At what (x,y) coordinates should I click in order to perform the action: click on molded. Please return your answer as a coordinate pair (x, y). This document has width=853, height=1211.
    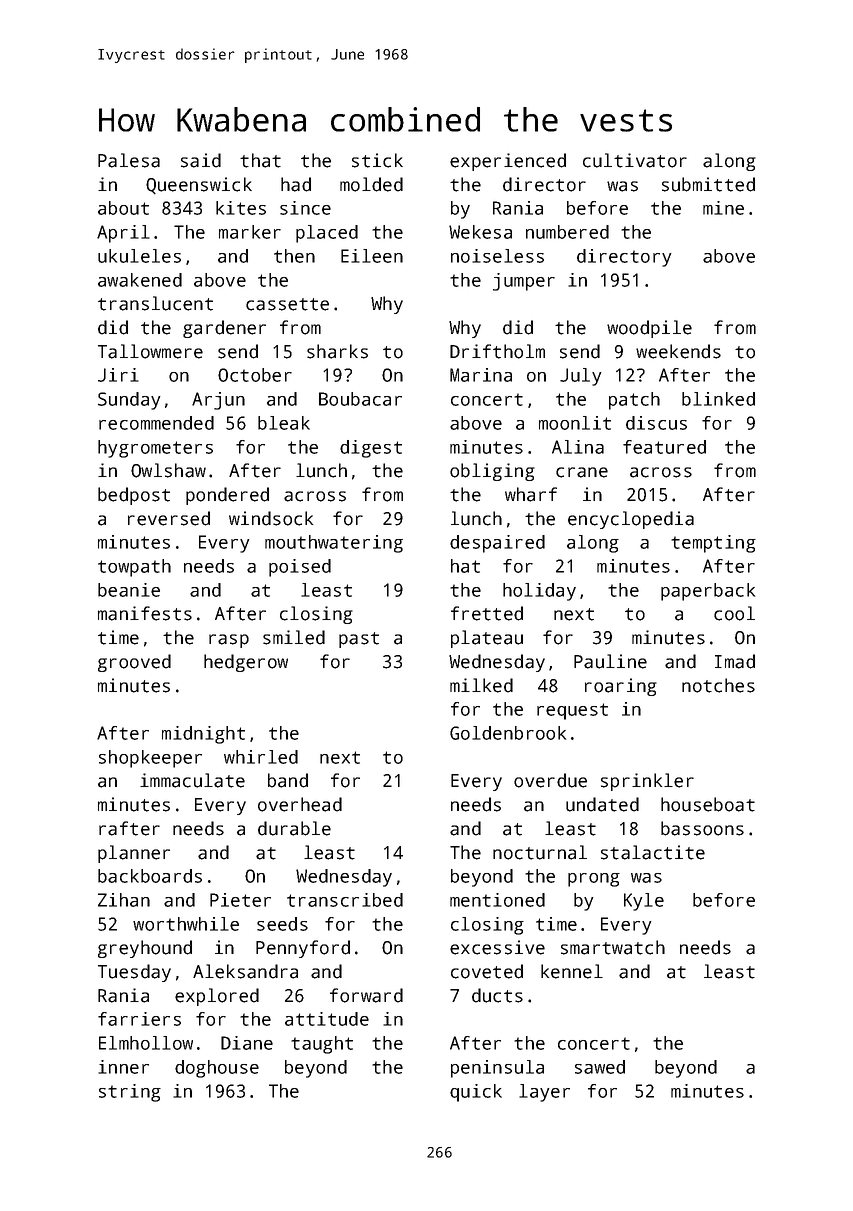
    Looking at the image, I should click on (371, 184).
